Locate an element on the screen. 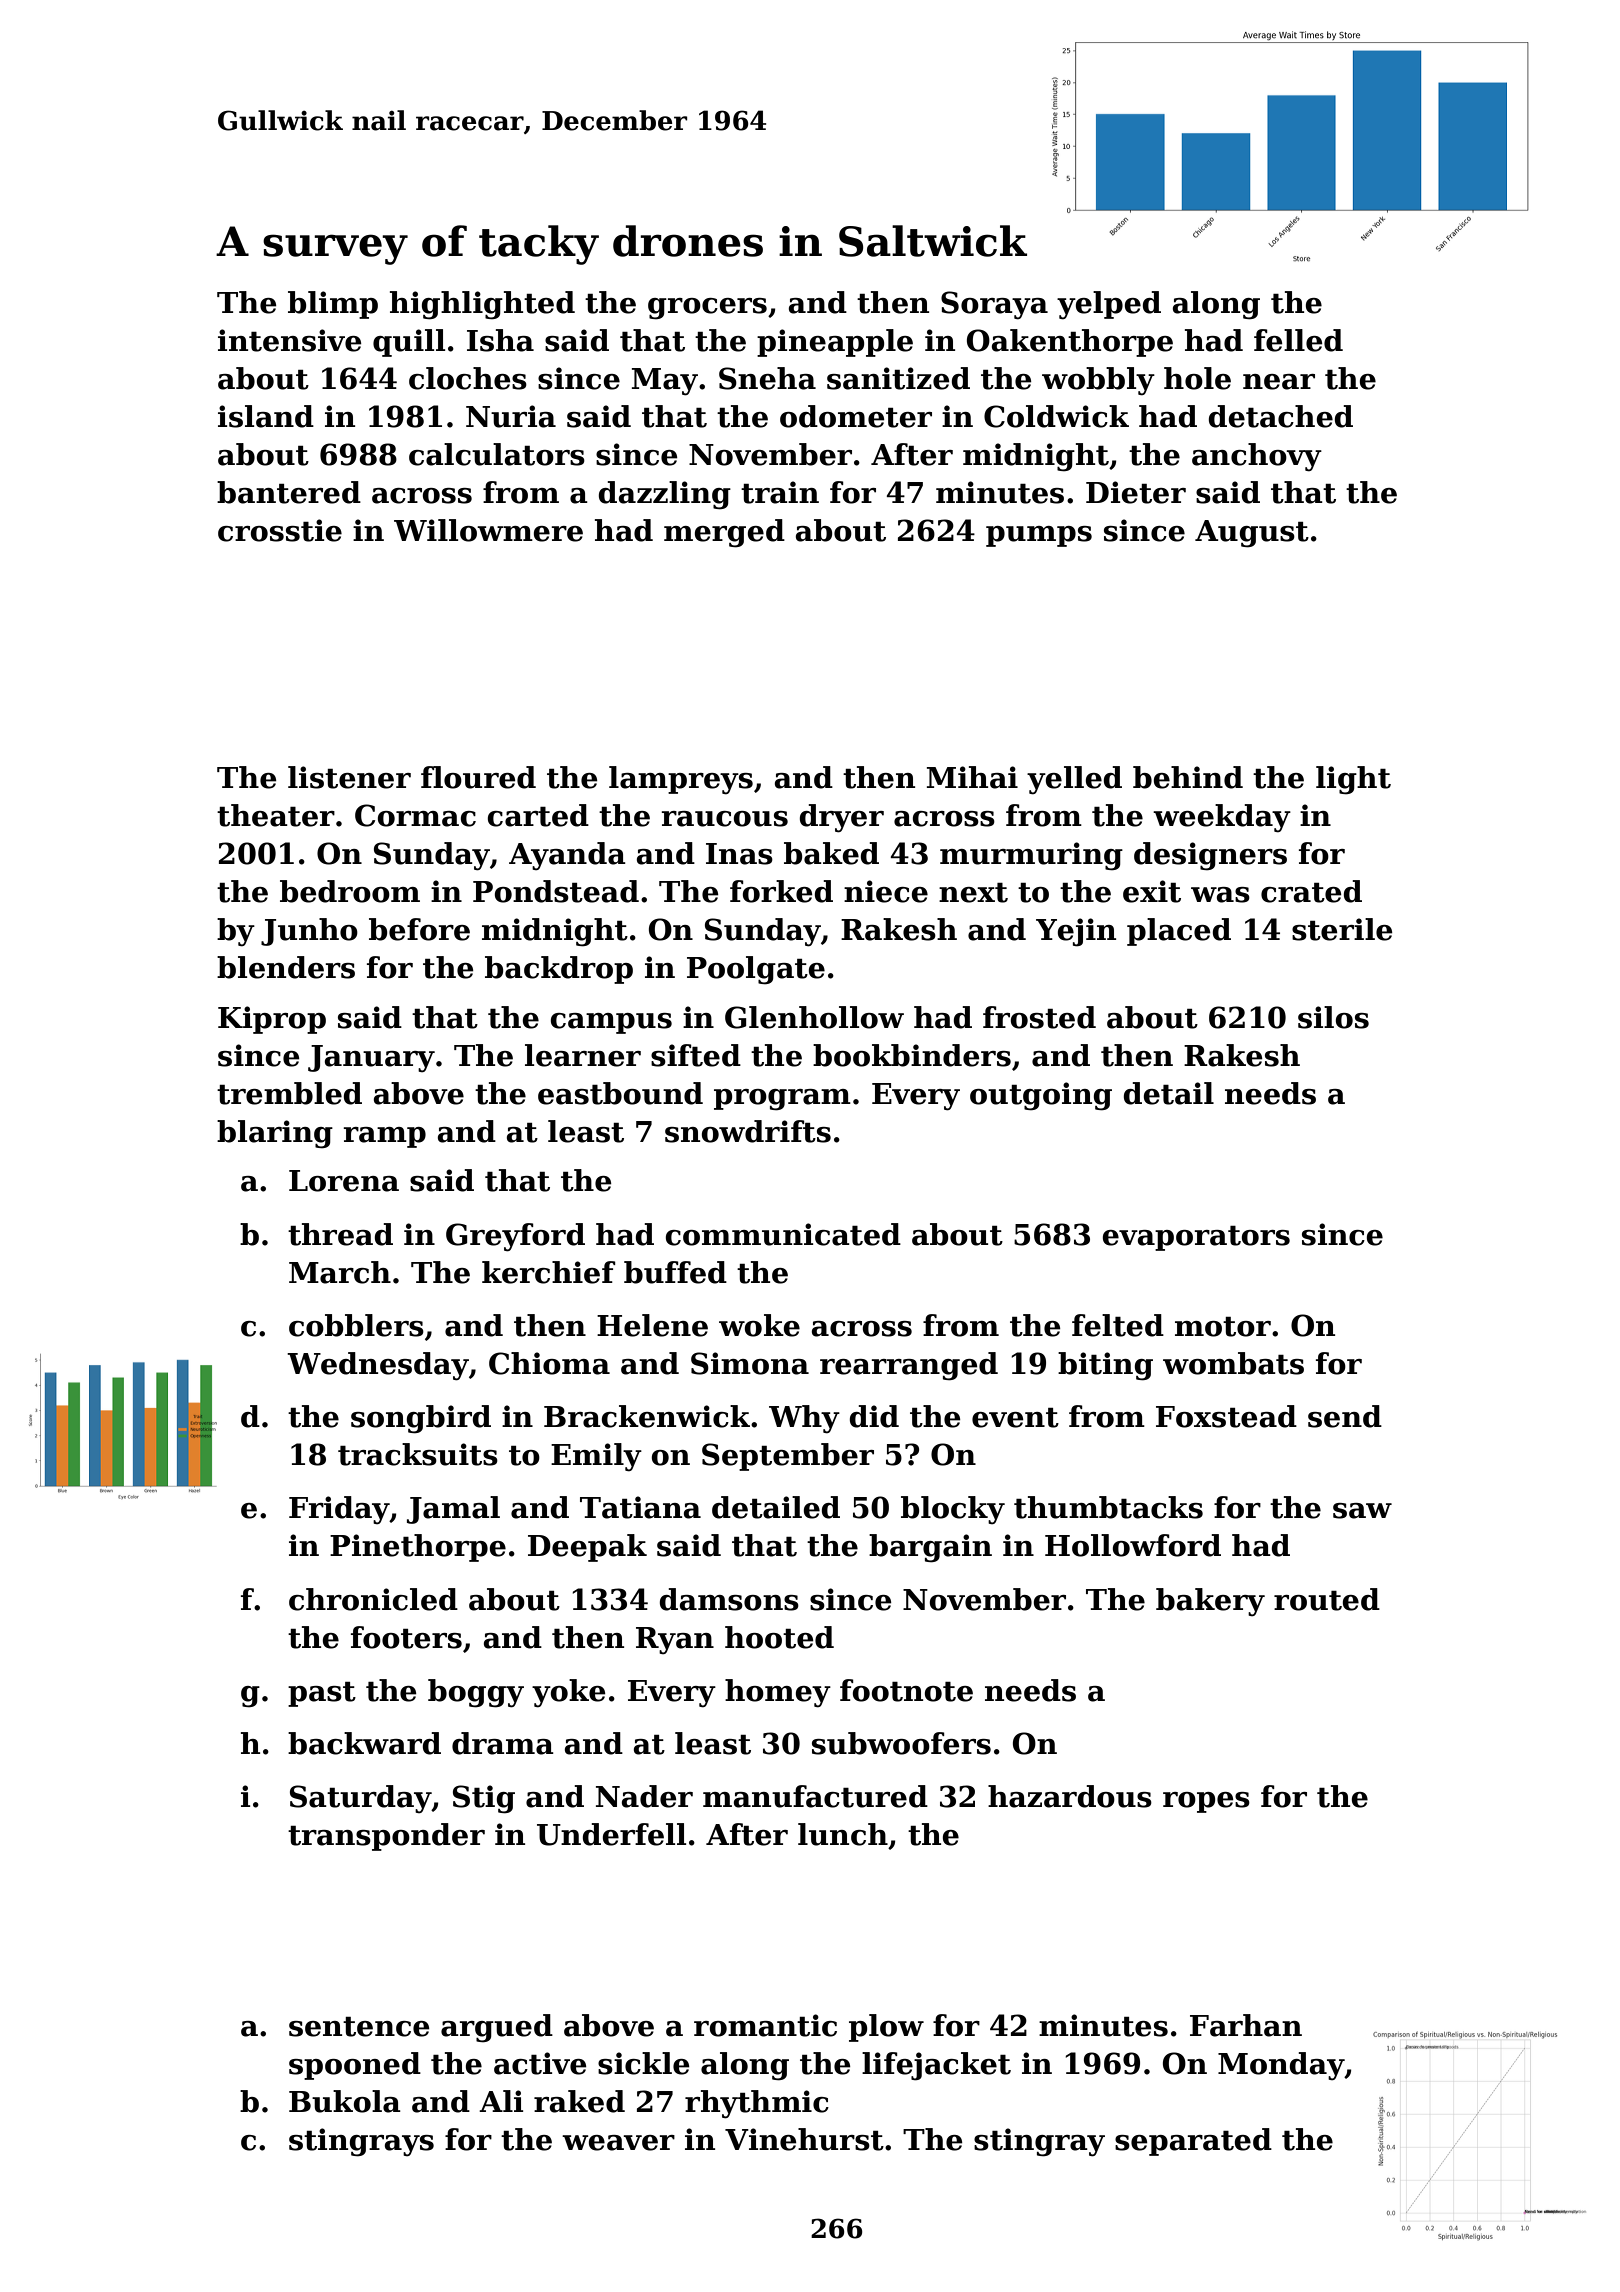 The image size is (1620, 2292). Farhan is located at coordinates (1246, 2025).
